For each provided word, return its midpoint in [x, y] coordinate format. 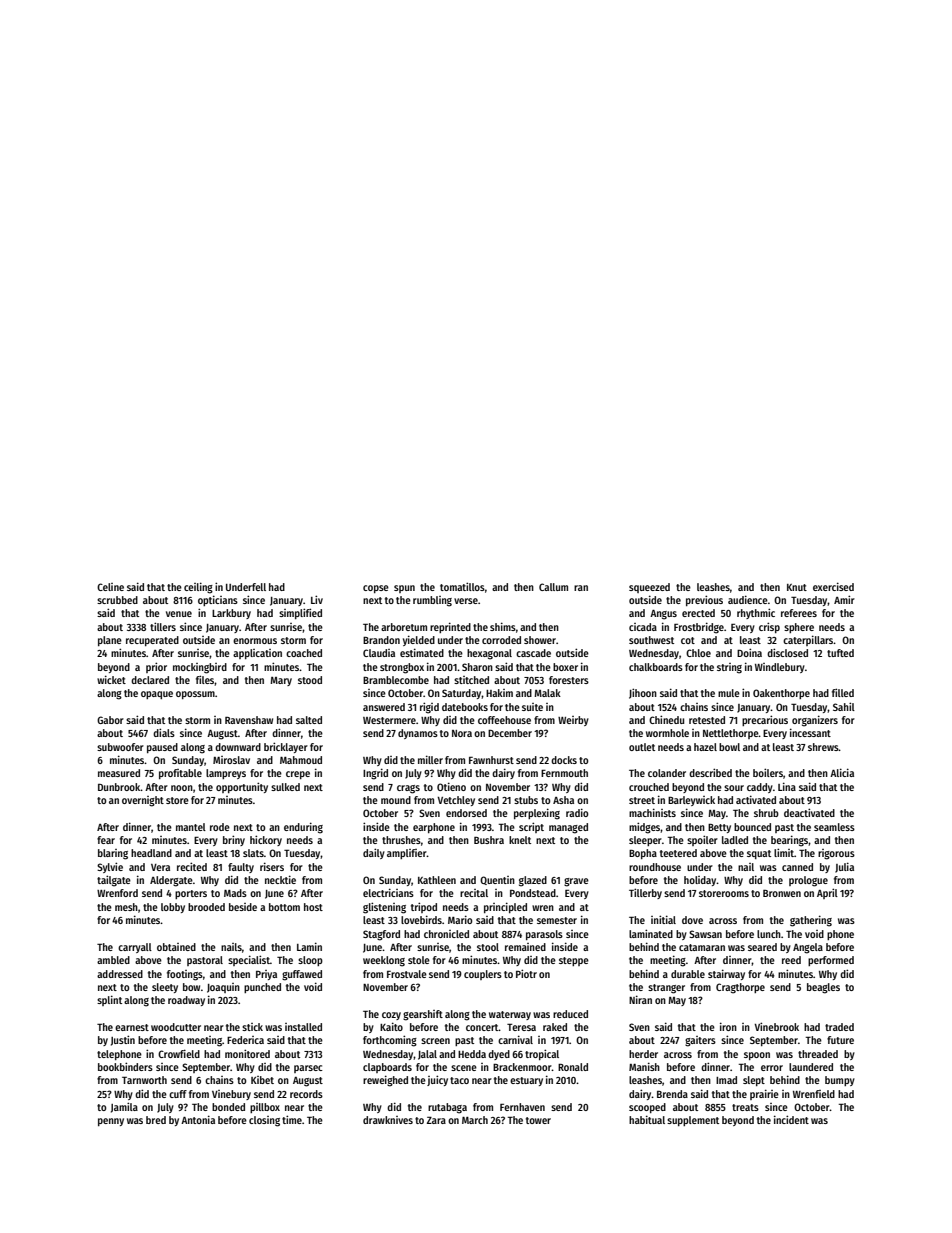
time [292, 1119]
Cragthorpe [740, 988]
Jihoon [643, 693]
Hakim [499, 693]
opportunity [242, 787]
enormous [255, 641]
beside [243, 907]
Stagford [381, 935]
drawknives [388, 1120]
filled [843, 692]
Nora [462, 733]
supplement [693, 1121]
